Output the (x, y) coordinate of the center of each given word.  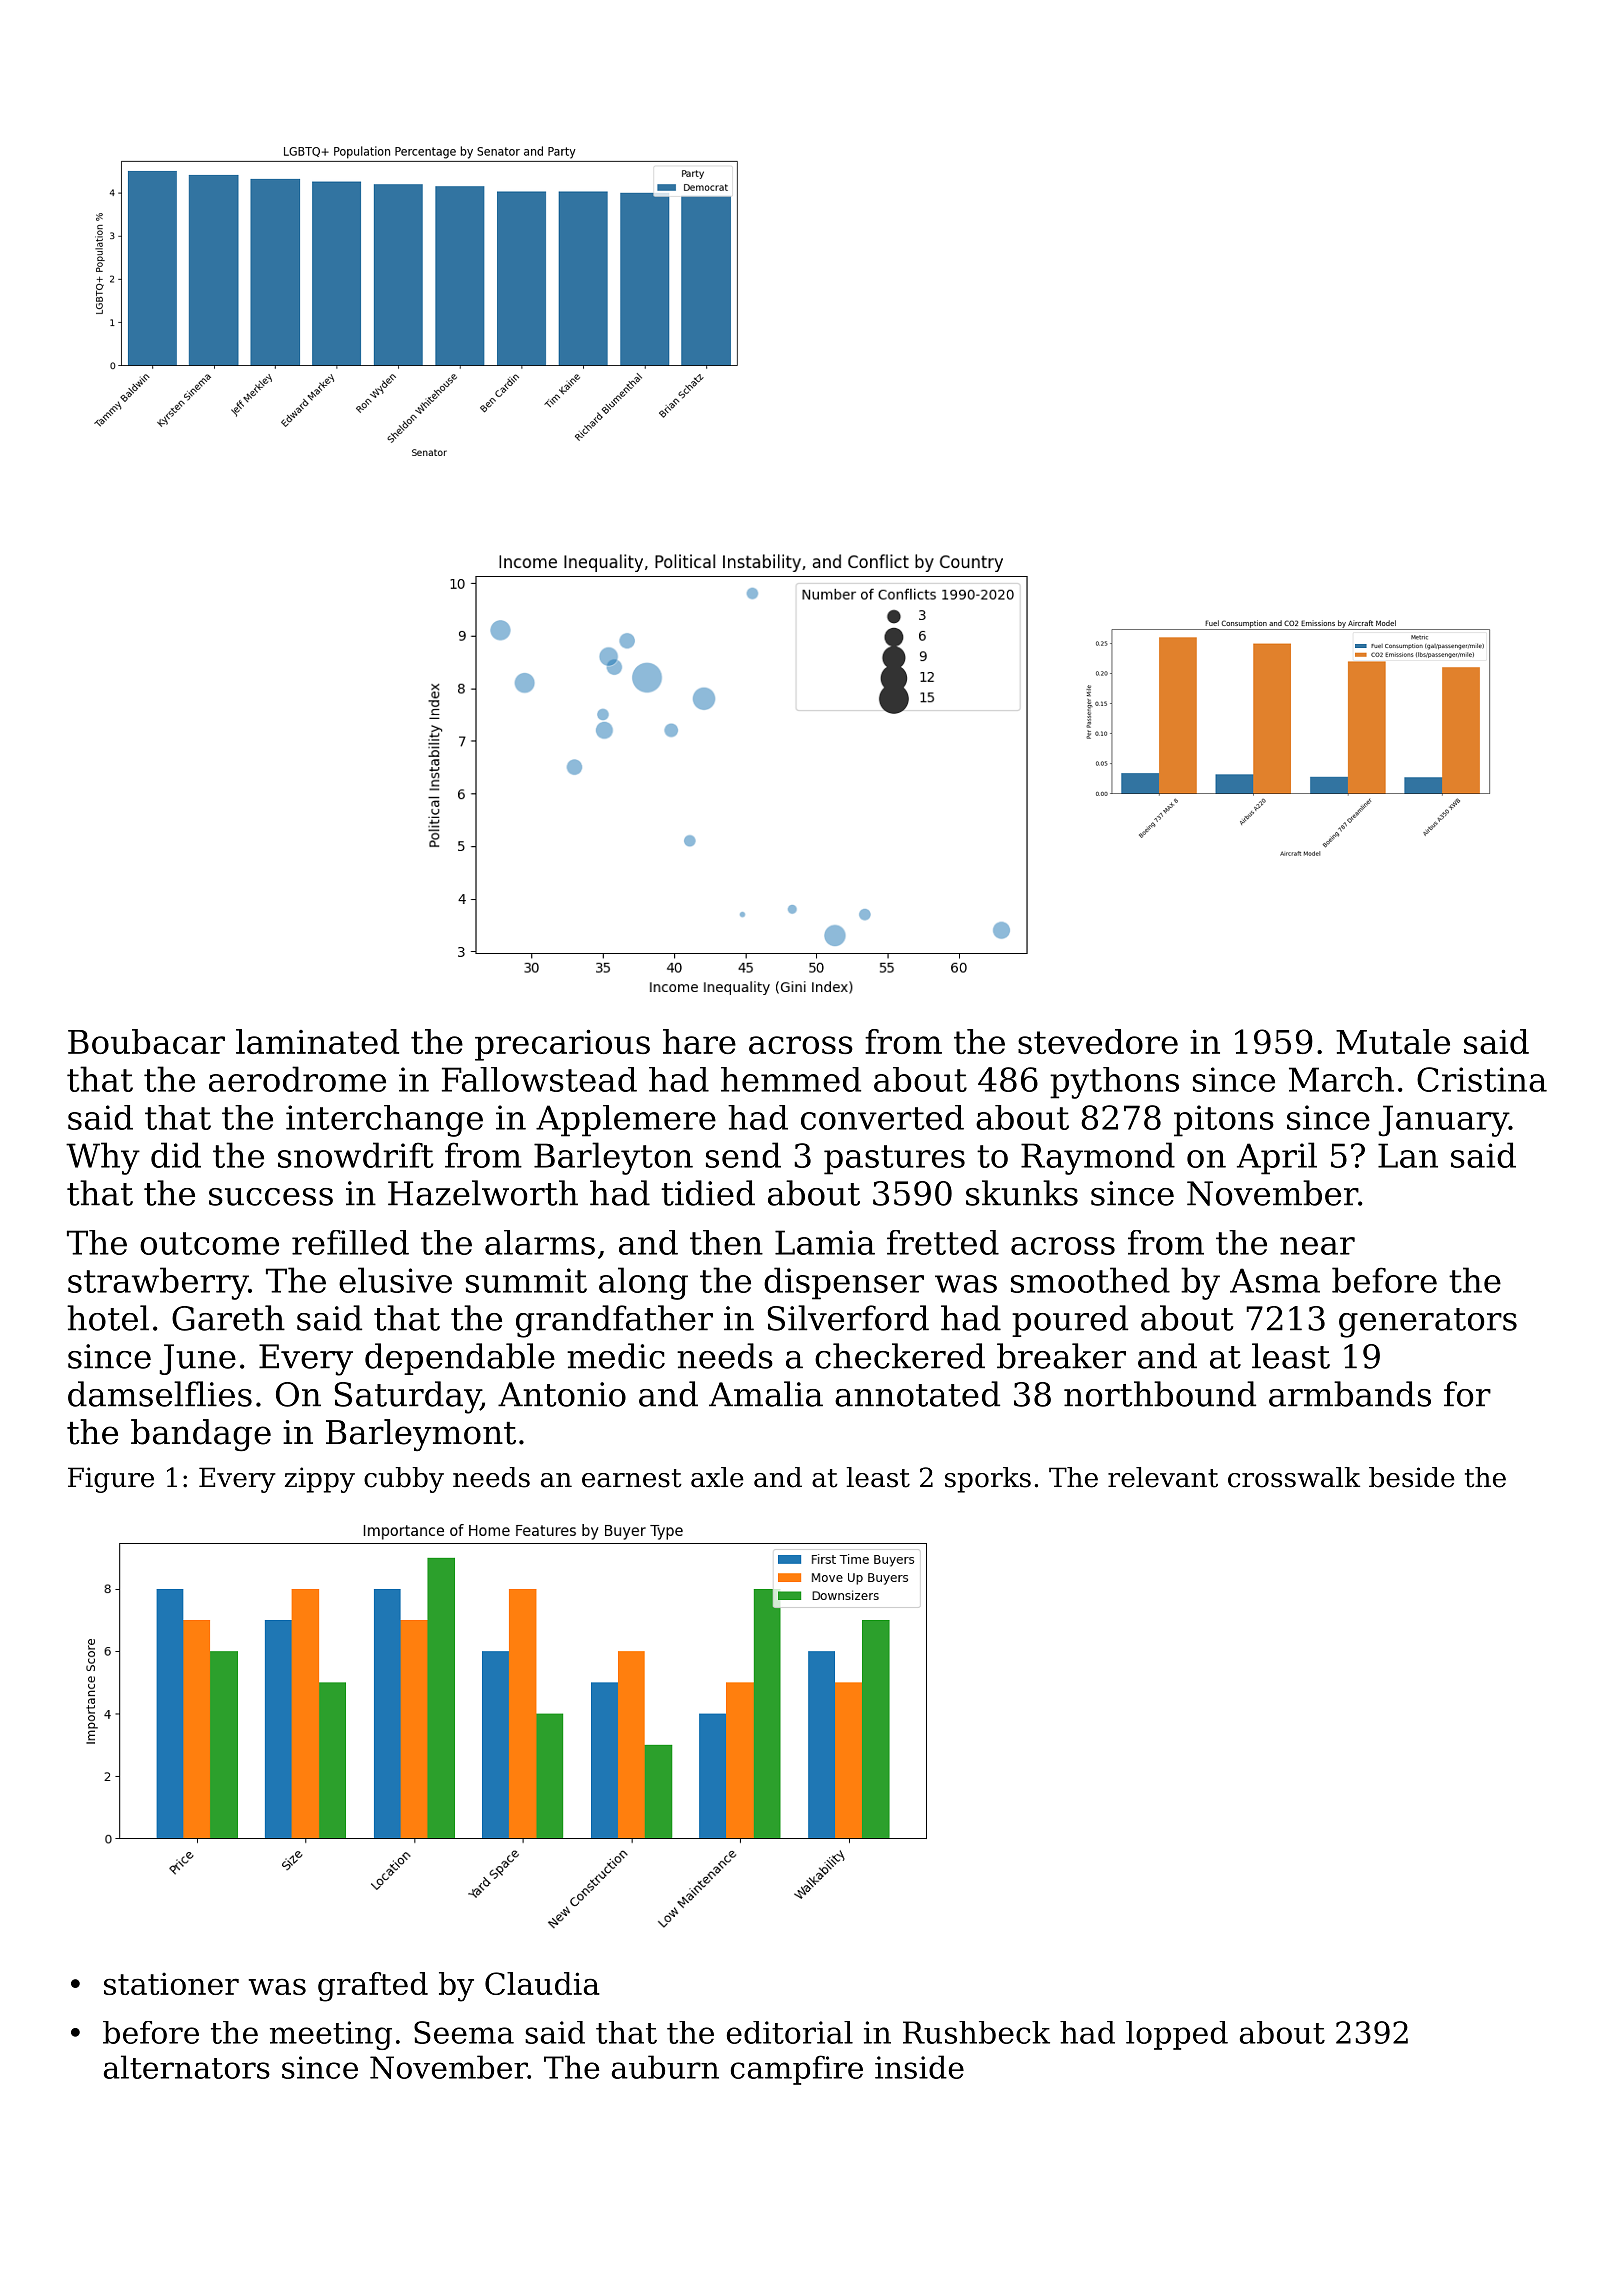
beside (1412, 1477)
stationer (171, 1983)
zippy (320, 1480)
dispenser (844, 1283)
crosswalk (1294, 1477)
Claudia (542, 1983)
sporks (988, 1480)
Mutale (1393, 1041)
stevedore (1098, 1041)
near (1317, 1246)
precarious (562, 1045)
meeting (331, 2035)
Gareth (228, 1318)
